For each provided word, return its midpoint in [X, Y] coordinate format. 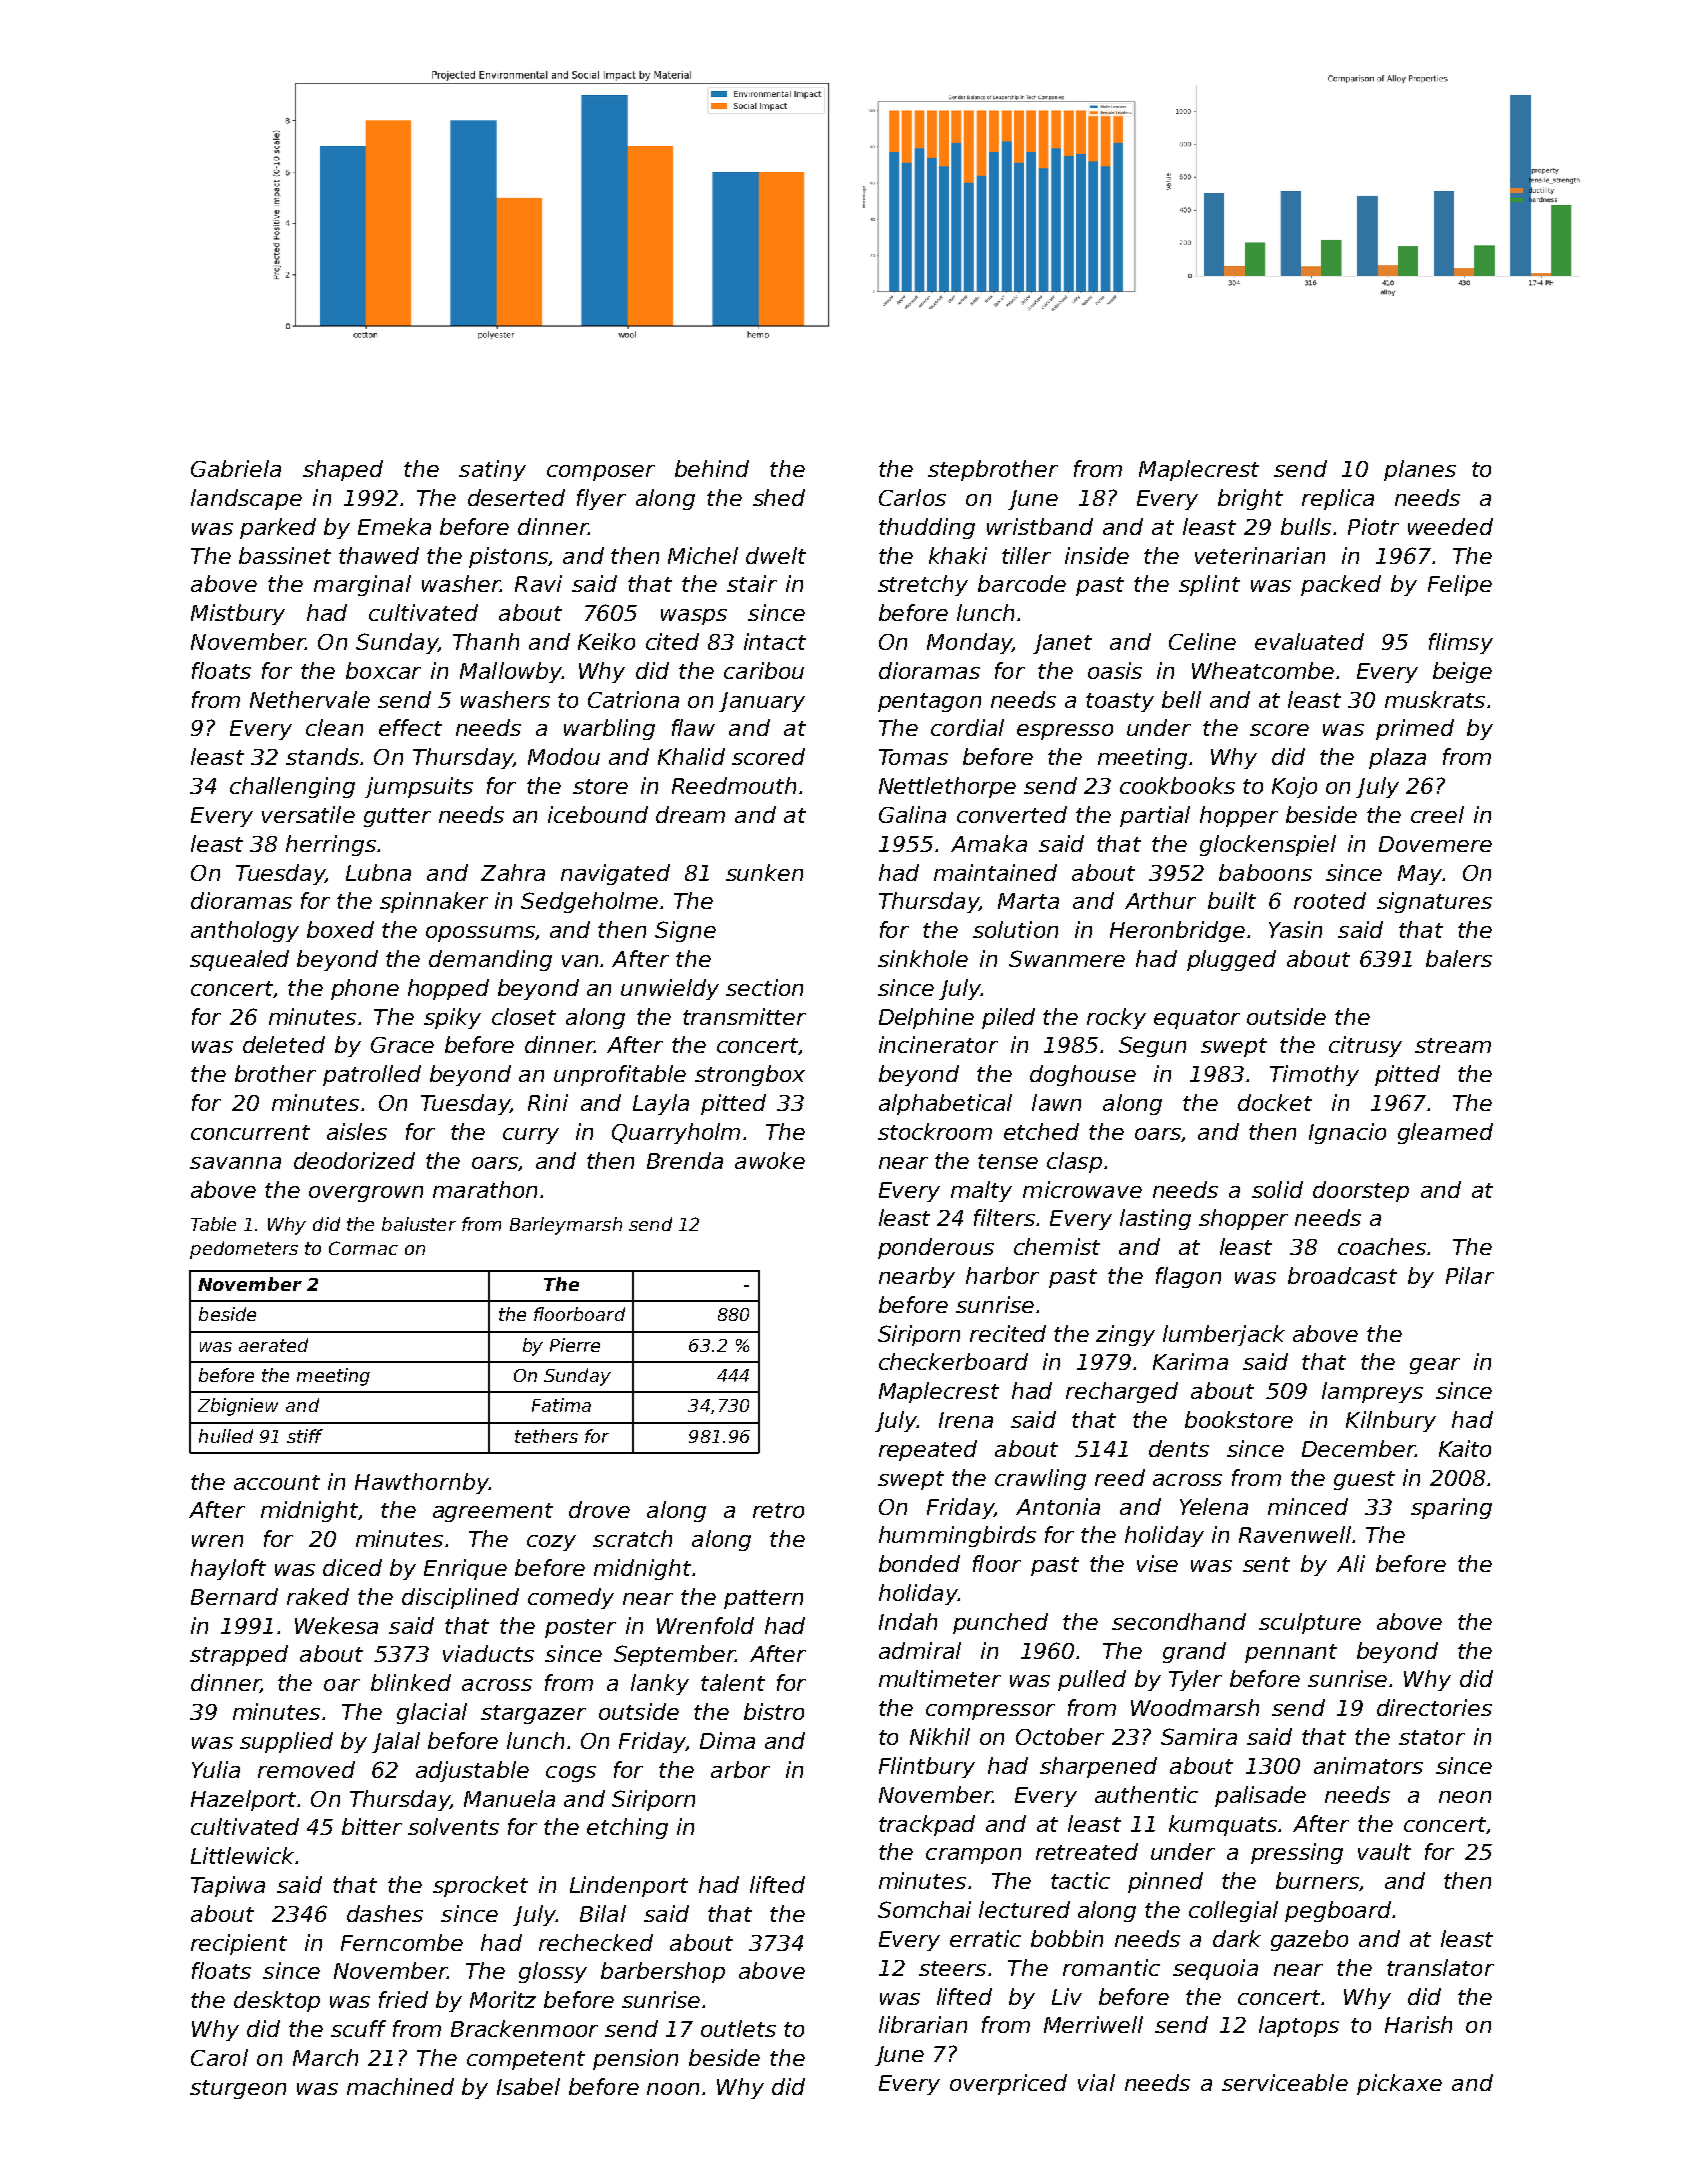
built [1232, 900]
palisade [1260, 1796]
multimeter [940, 1678]
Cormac [363, 1248]
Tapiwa [228, 1886]
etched [1041, 1131]
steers [952, 1968]
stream [1453, 1045]
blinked [411, 1682]
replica [1338, 499]
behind [712, 468]
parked [278, 528]
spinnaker [434, 902]
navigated [615, 874]
